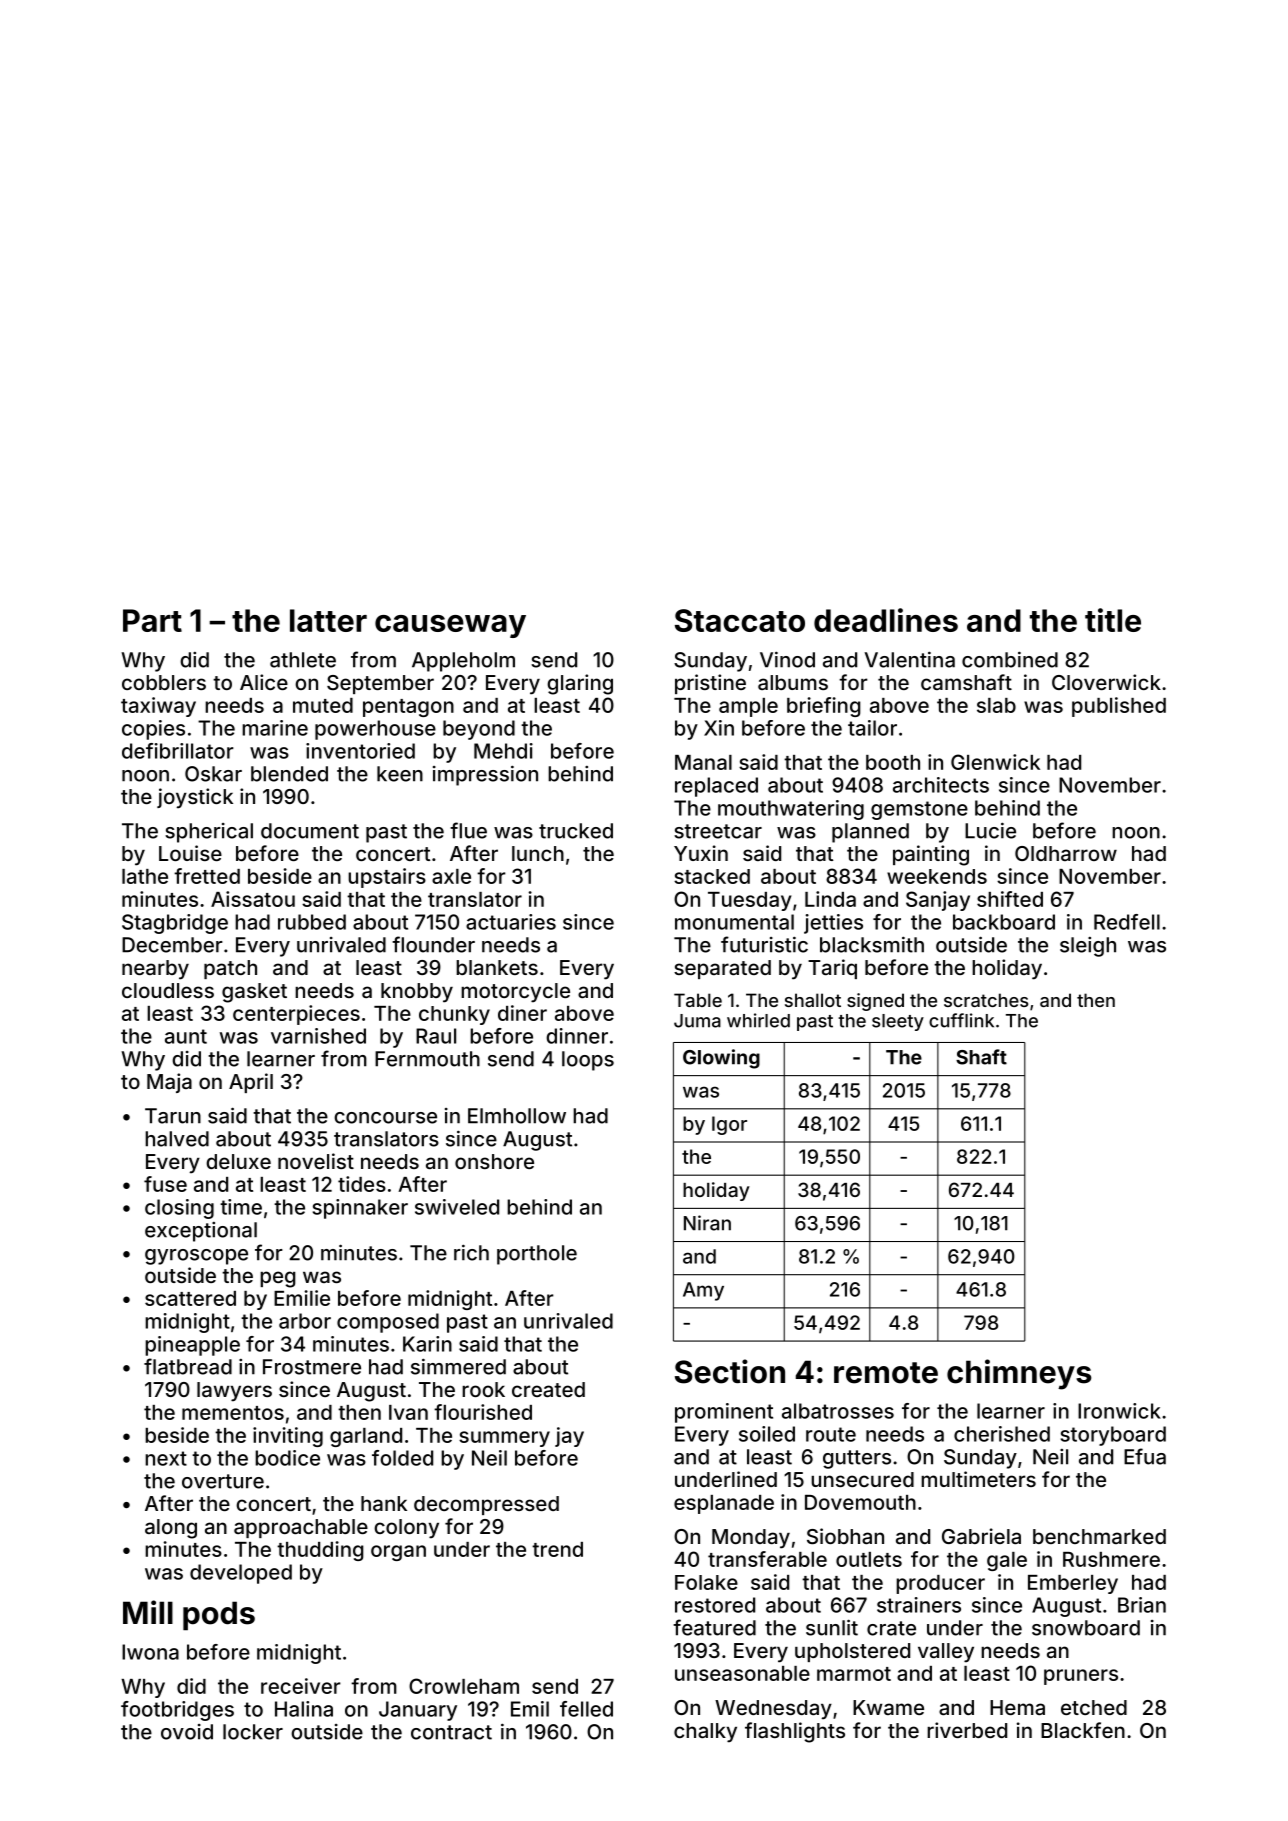 This document has height=1821, width=1288. What do you see at coordinates (875, 1002) in the document?
I see `signed` at bounding box center [875, 1002].
